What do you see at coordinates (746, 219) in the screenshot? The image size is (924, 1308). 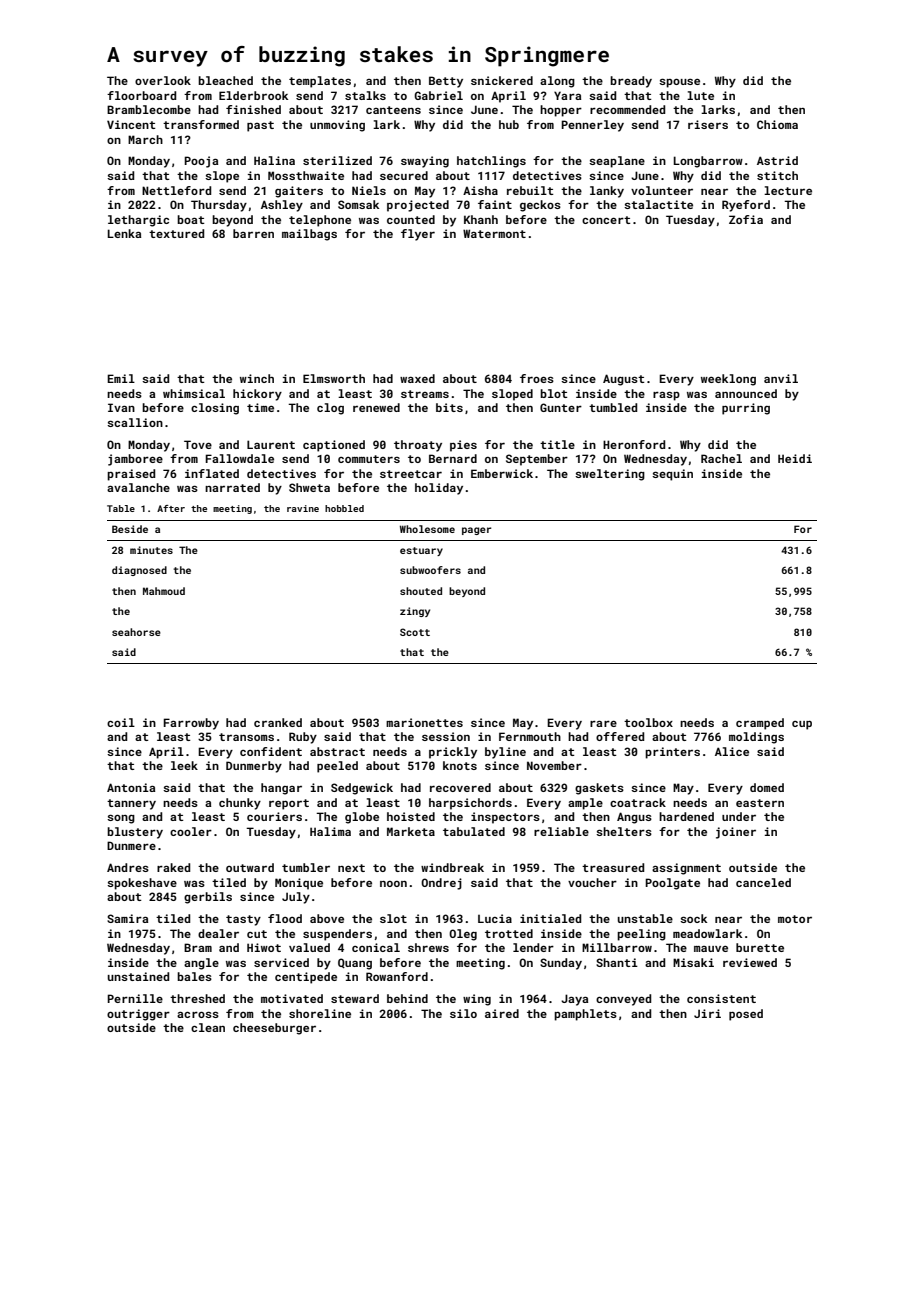 I see `Zofia` at bounding box center [746, 219].
